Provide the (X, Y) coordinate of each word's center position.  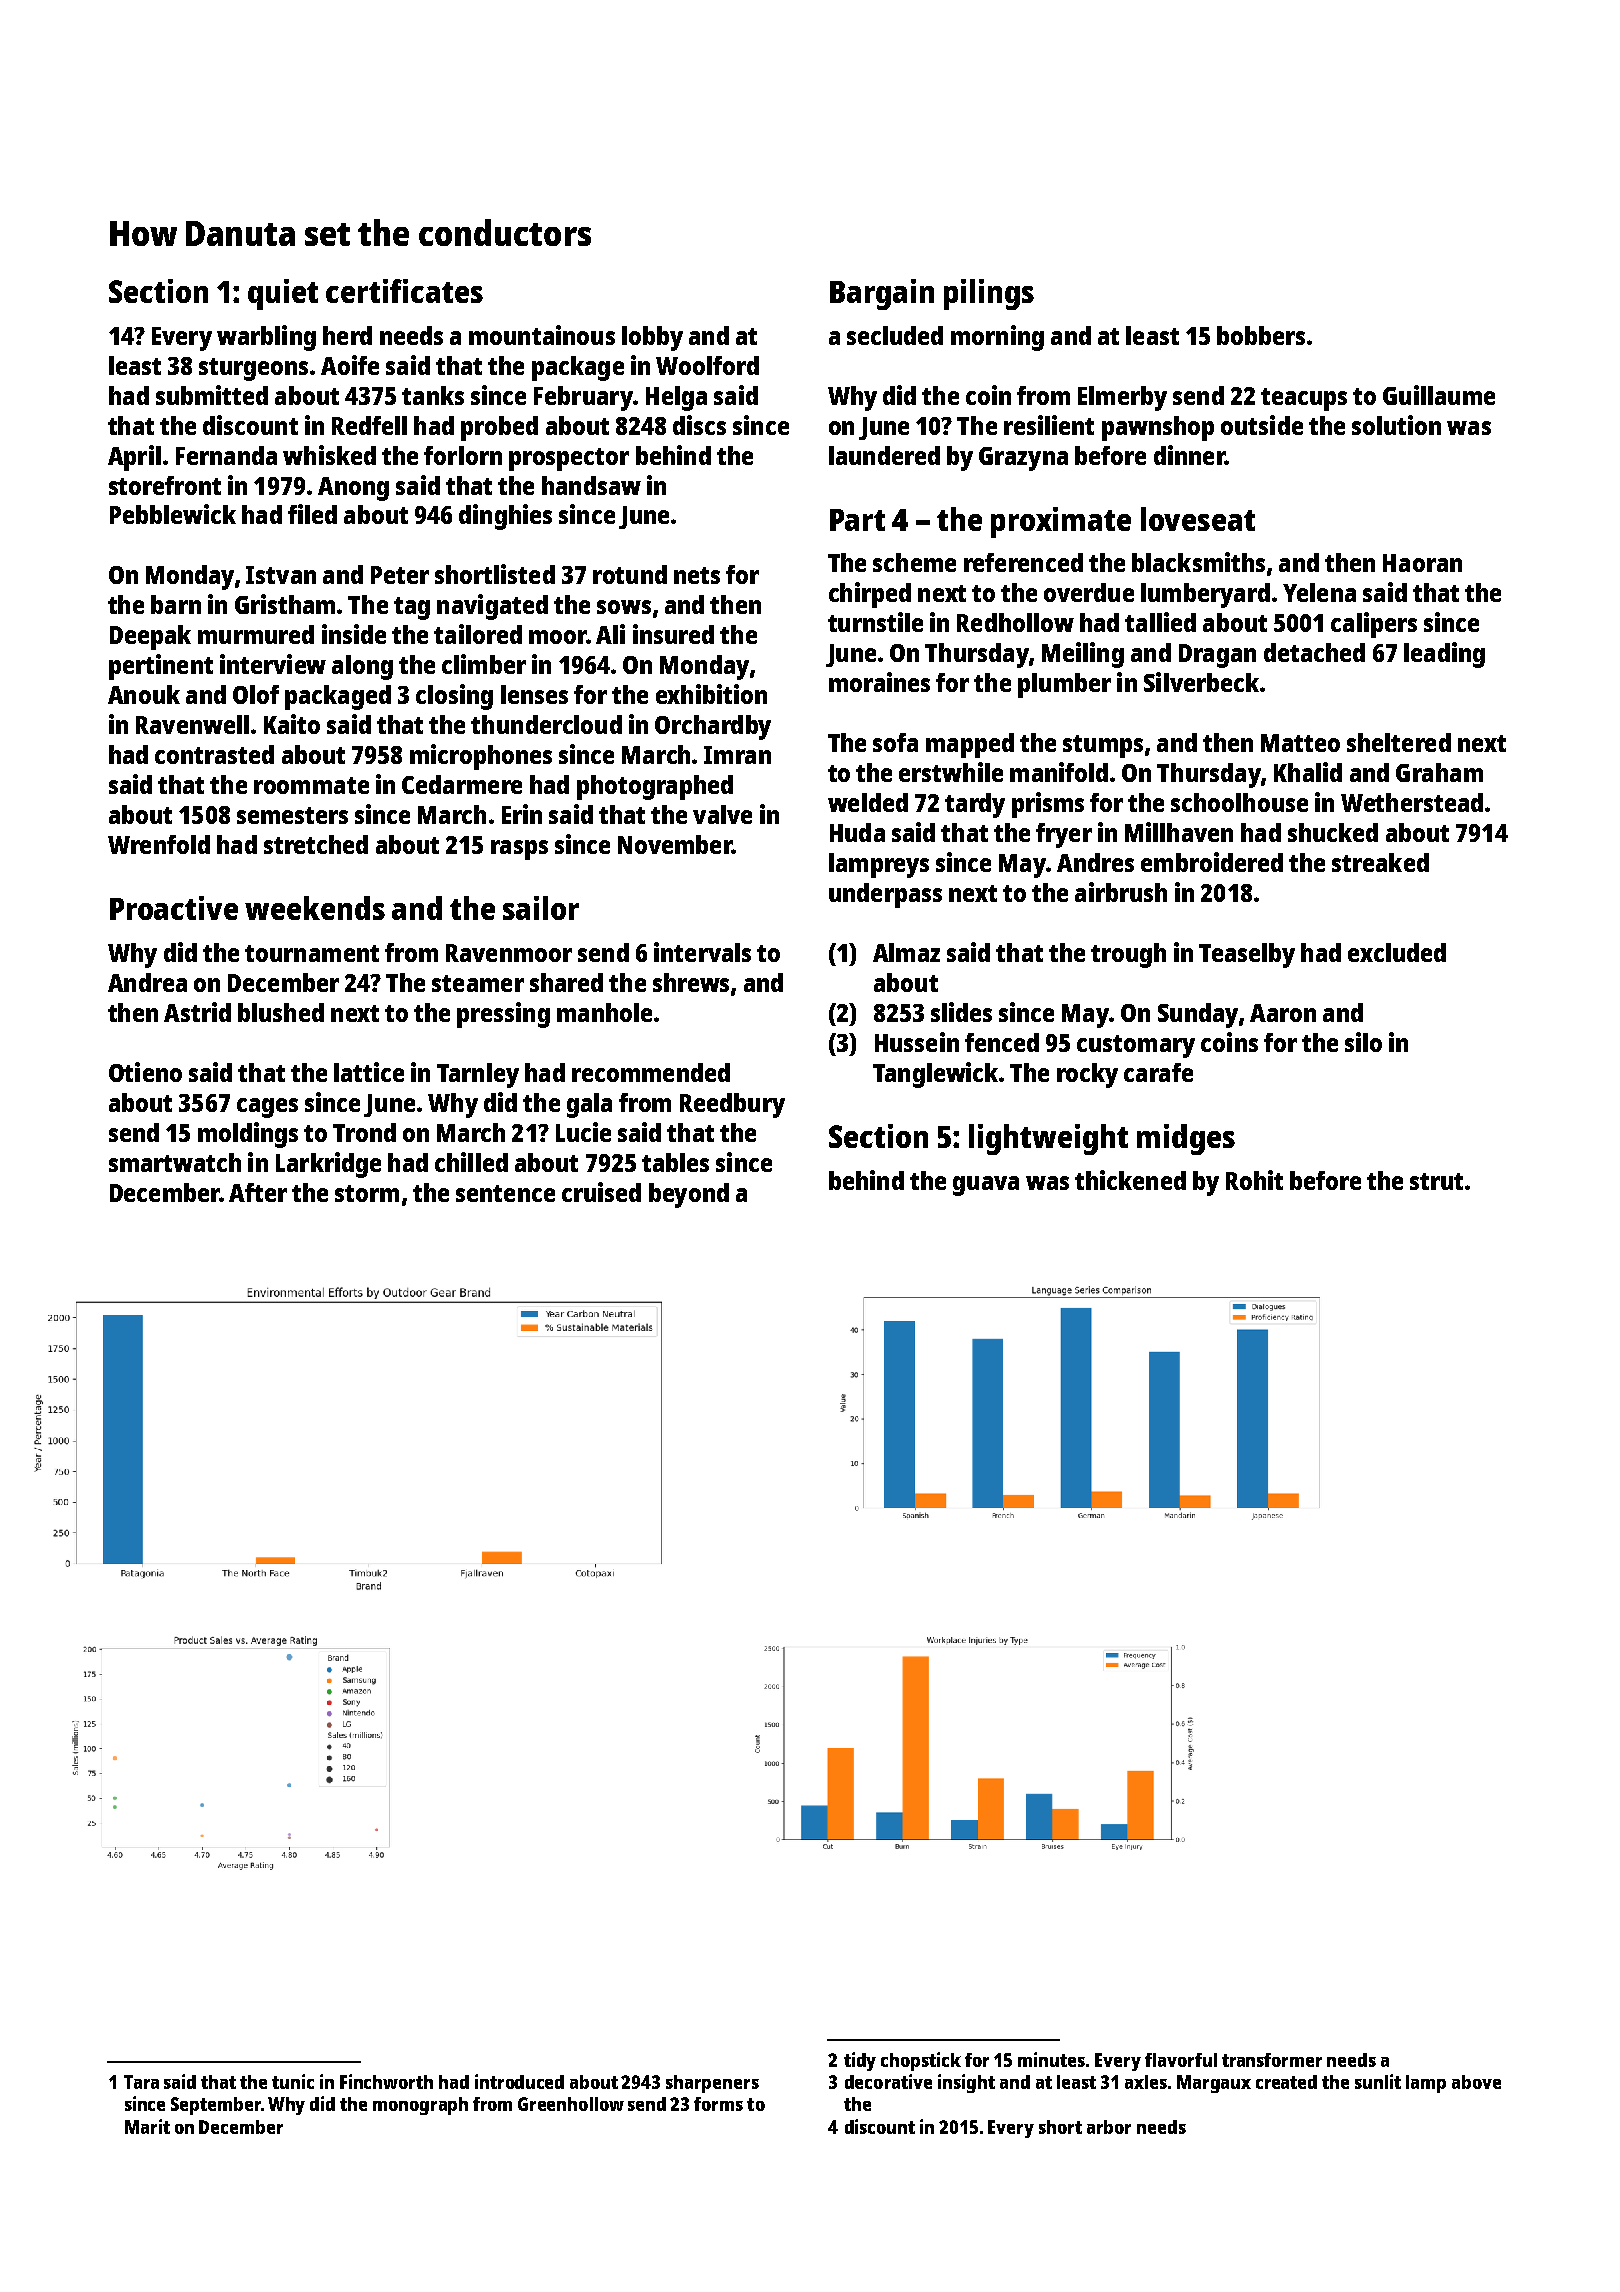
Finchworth (386, 2081)
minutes (1051, 2059)
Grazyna (1023, 459)
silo (1363, 1042)
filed (312, 514)
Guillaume (1439, 395)
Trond (364, 1132)
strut (1436, 1181)
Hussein (917, 1042)
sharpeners (712, 2084)
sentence (505, 1193)
